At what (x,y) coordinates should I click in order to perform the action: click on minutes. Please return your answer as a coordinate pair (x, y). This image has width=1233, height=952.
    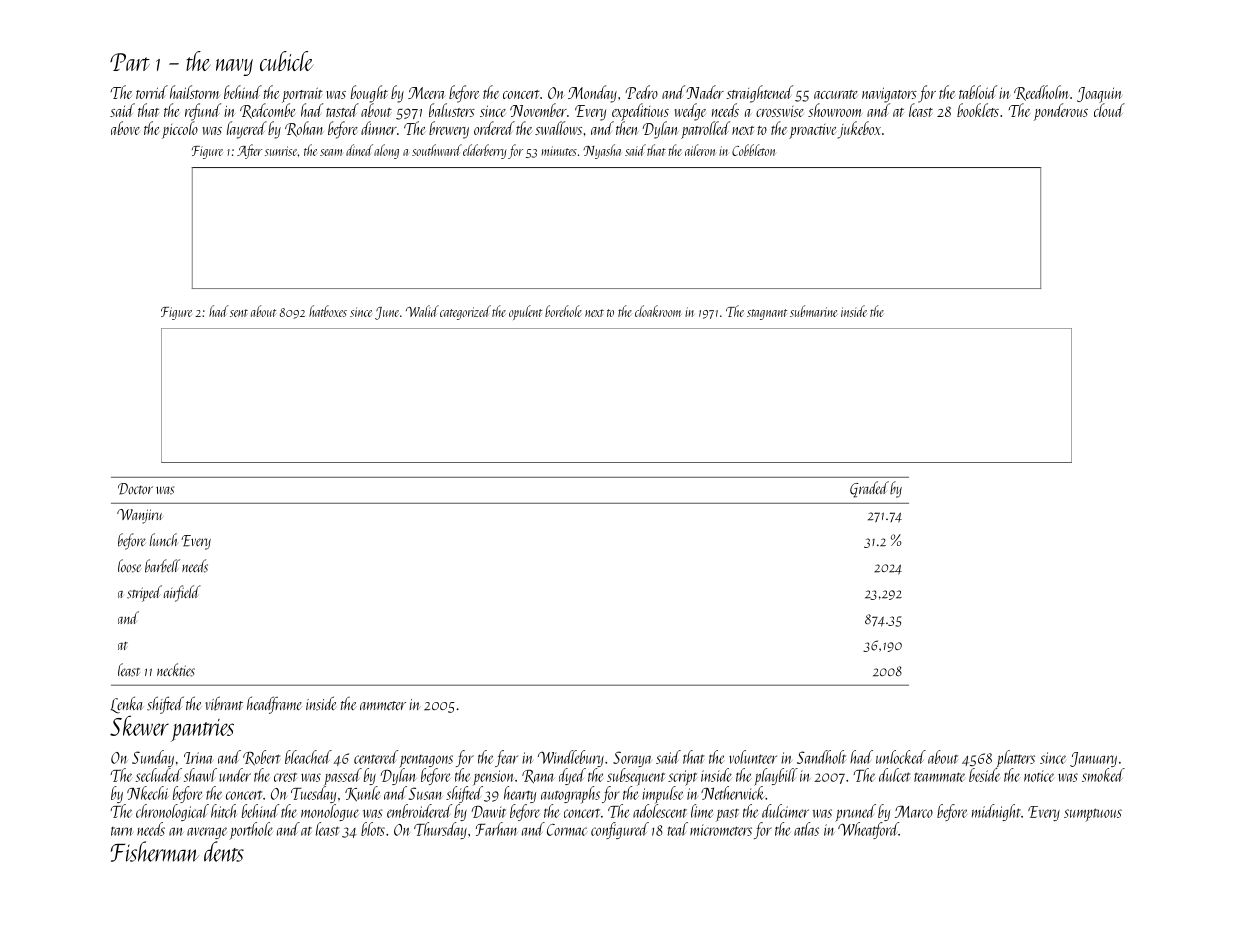
    Looking at the image, I should click on (559, 151).
